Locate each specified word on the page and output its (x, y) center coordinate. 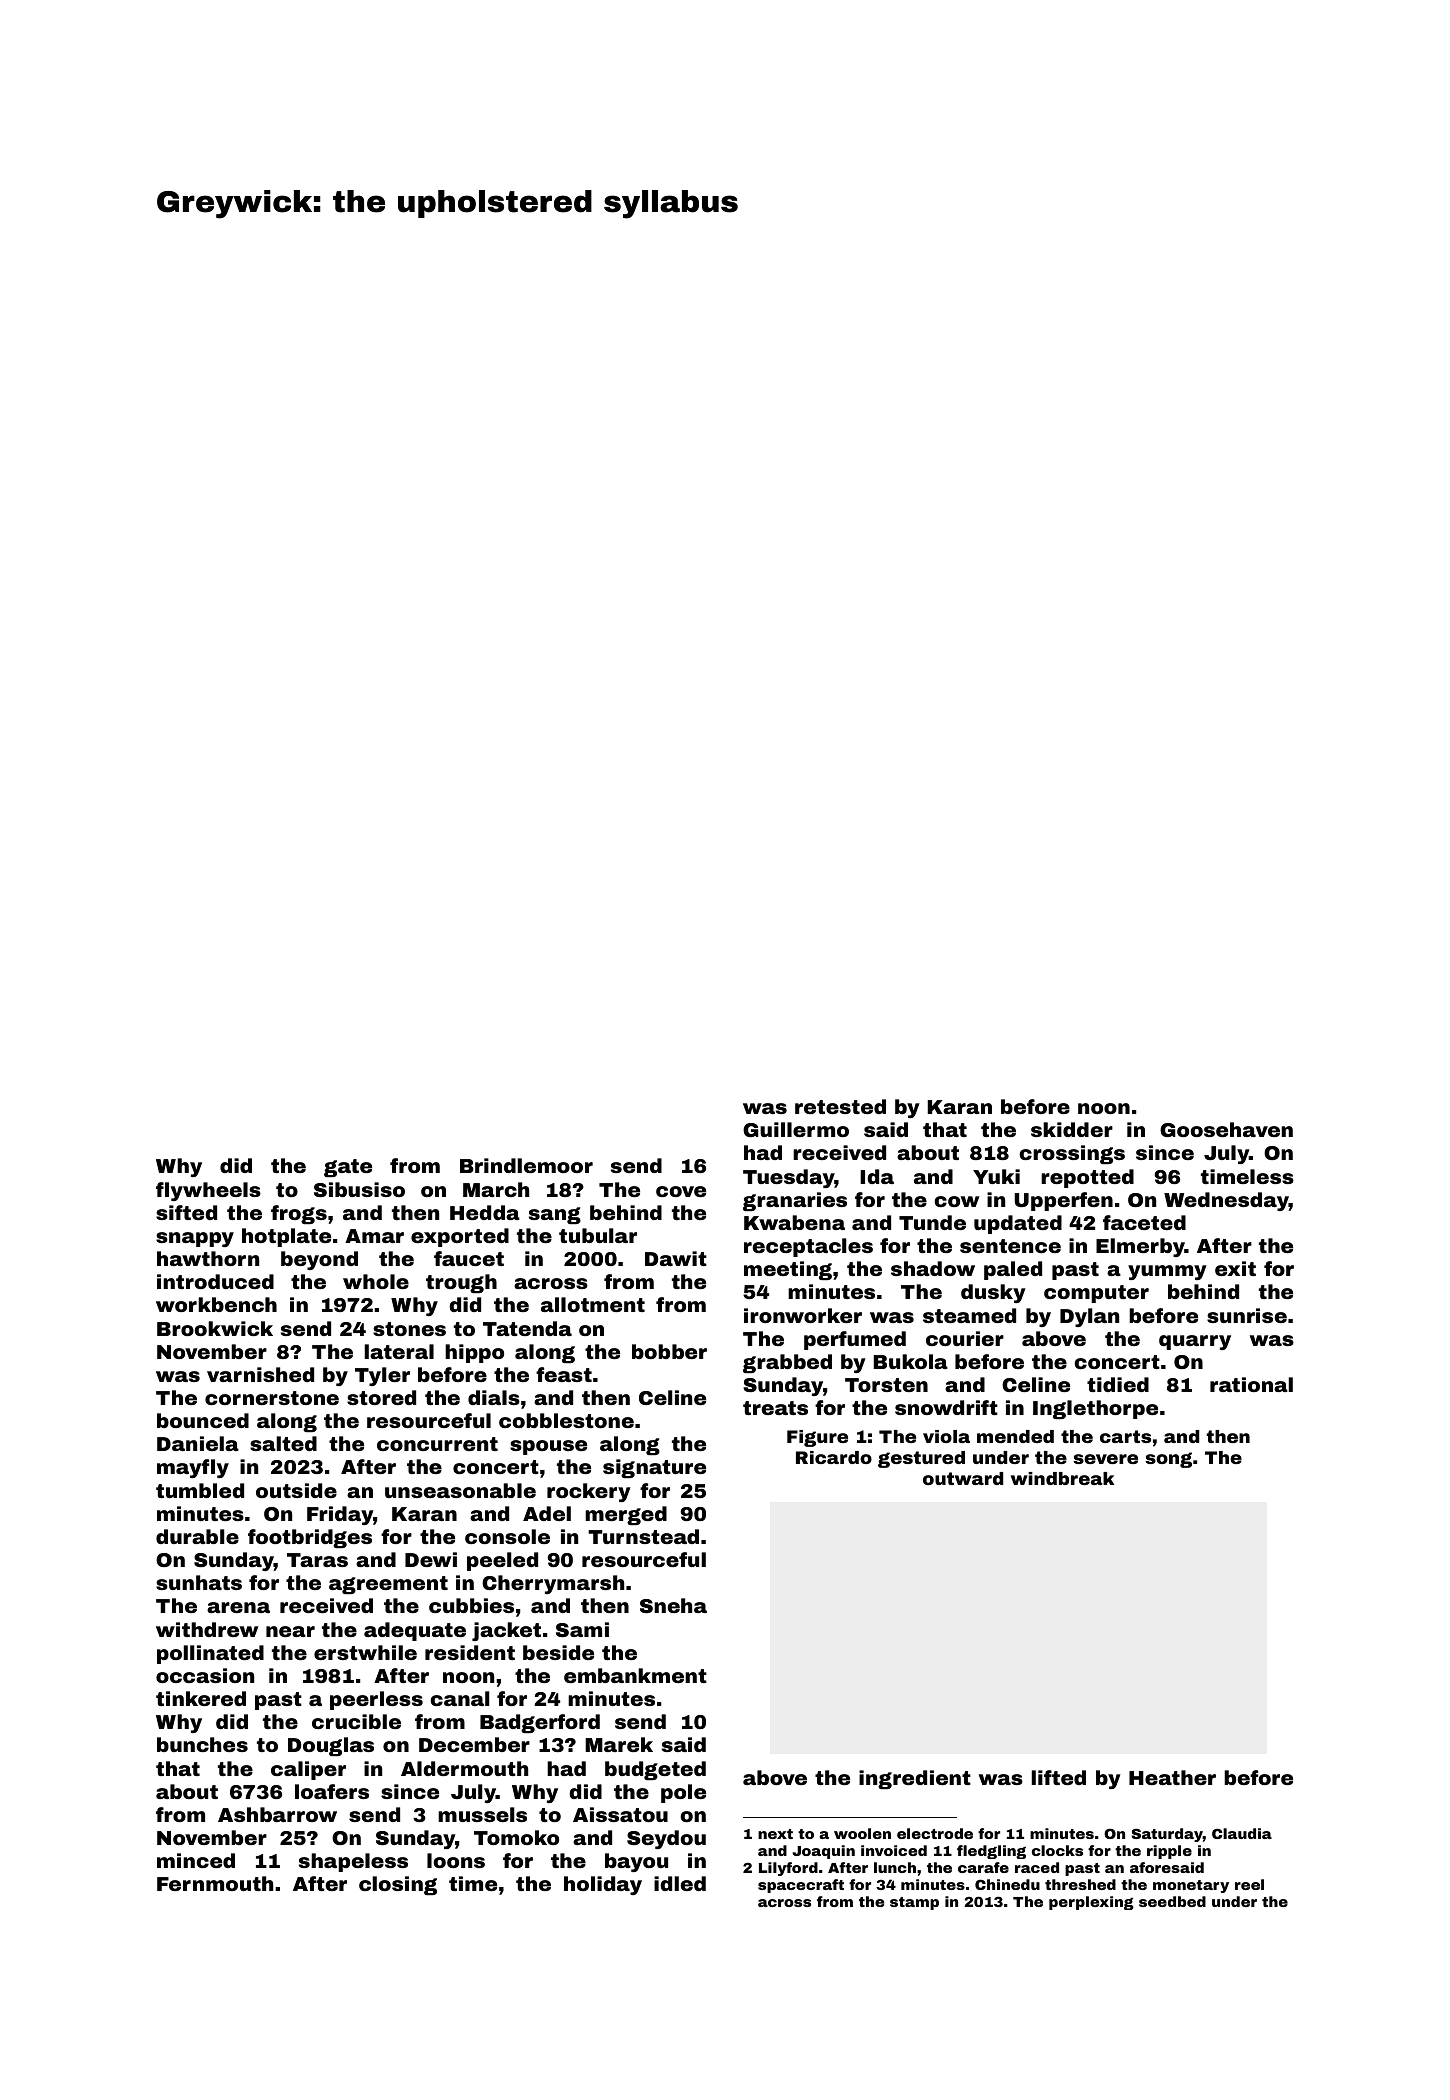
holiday (603, 1885)
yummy (1167, 1272)
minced (196, 1860)
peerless (376, 1700)
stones (409, 1329)
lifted (1058, 1777)
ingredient (915, 1779)
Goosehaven (1226, 1129)
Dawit (676, 1258)
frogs (299, 1214)
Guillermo (796, 1129)
